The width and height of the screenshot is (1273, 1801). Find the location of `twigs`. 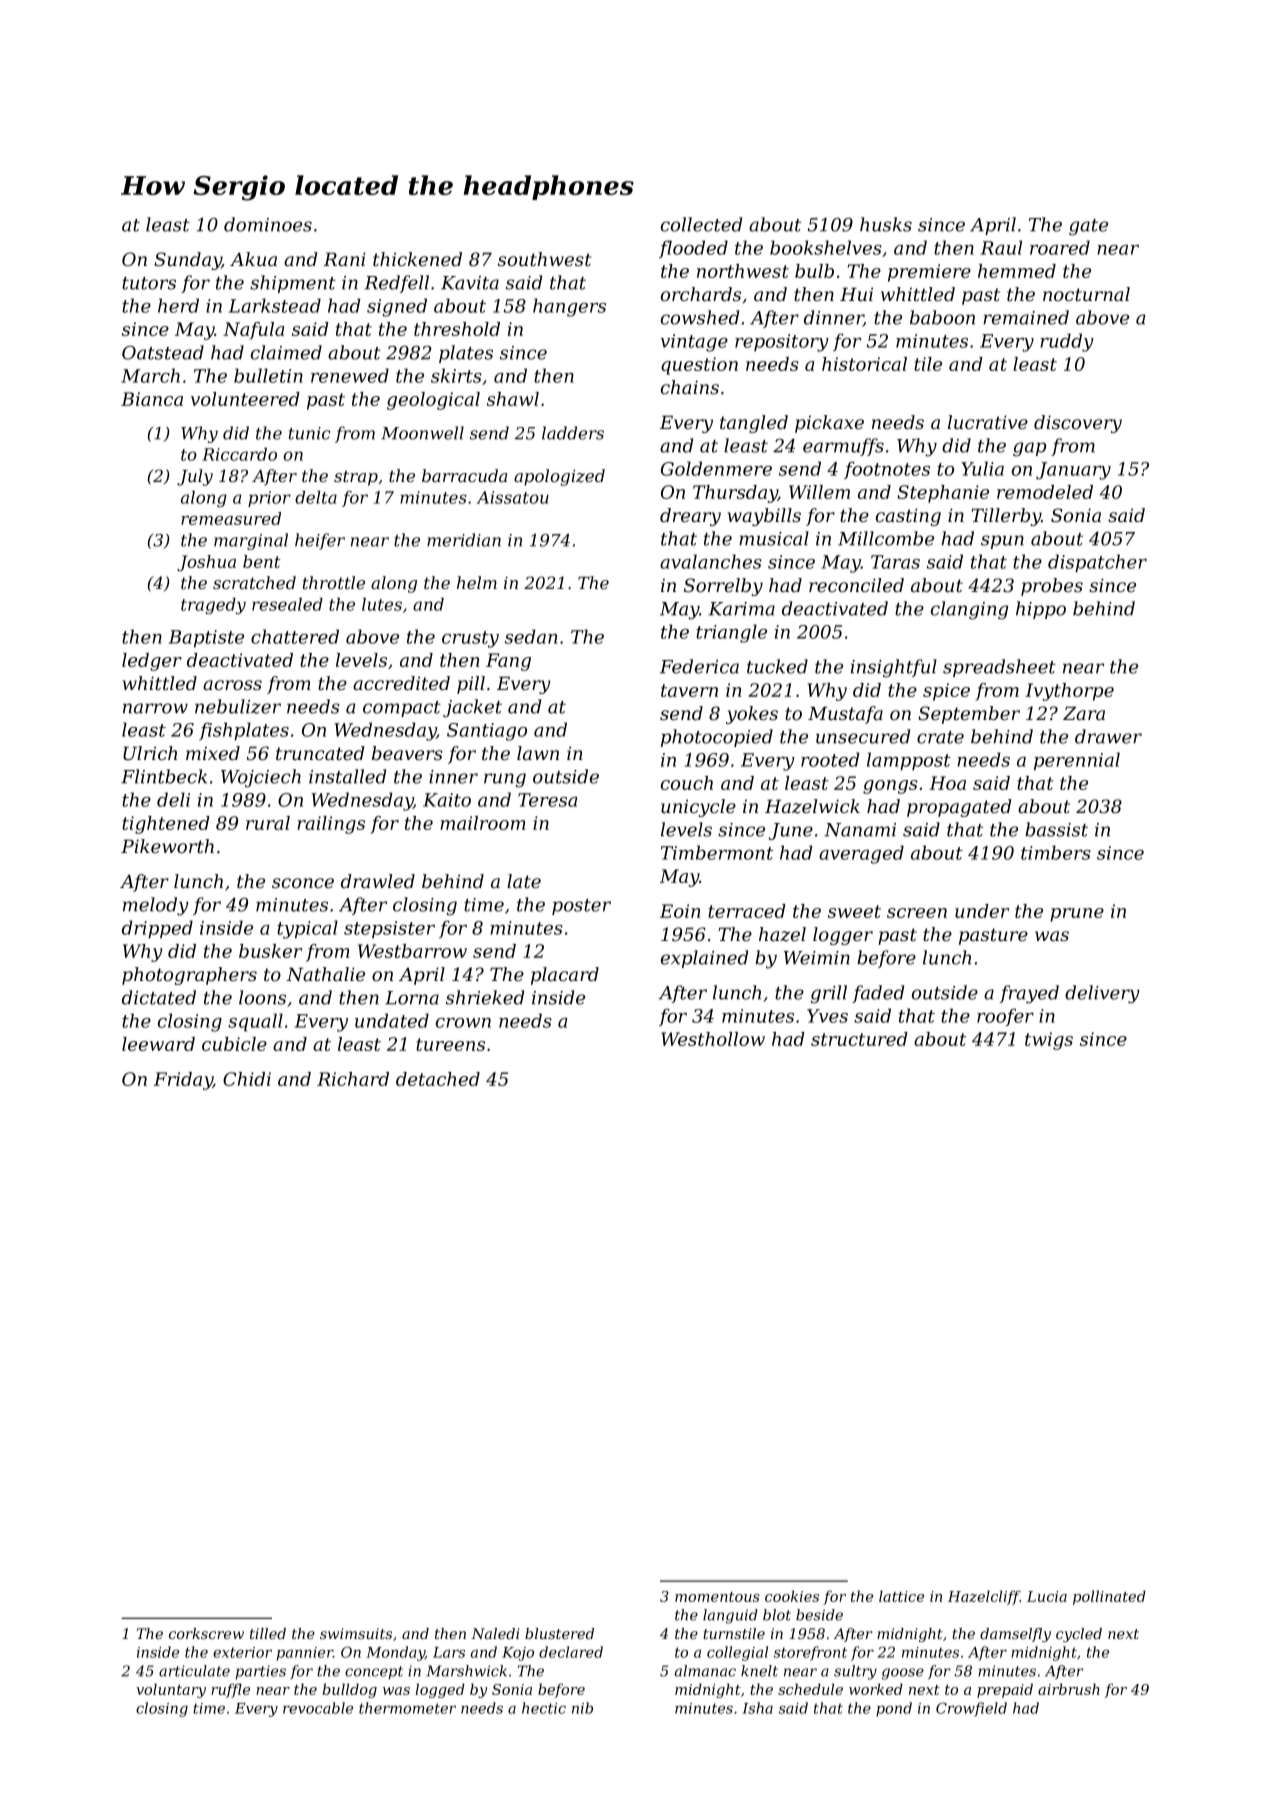

twigs is located at coordinates (1049, 1041).
